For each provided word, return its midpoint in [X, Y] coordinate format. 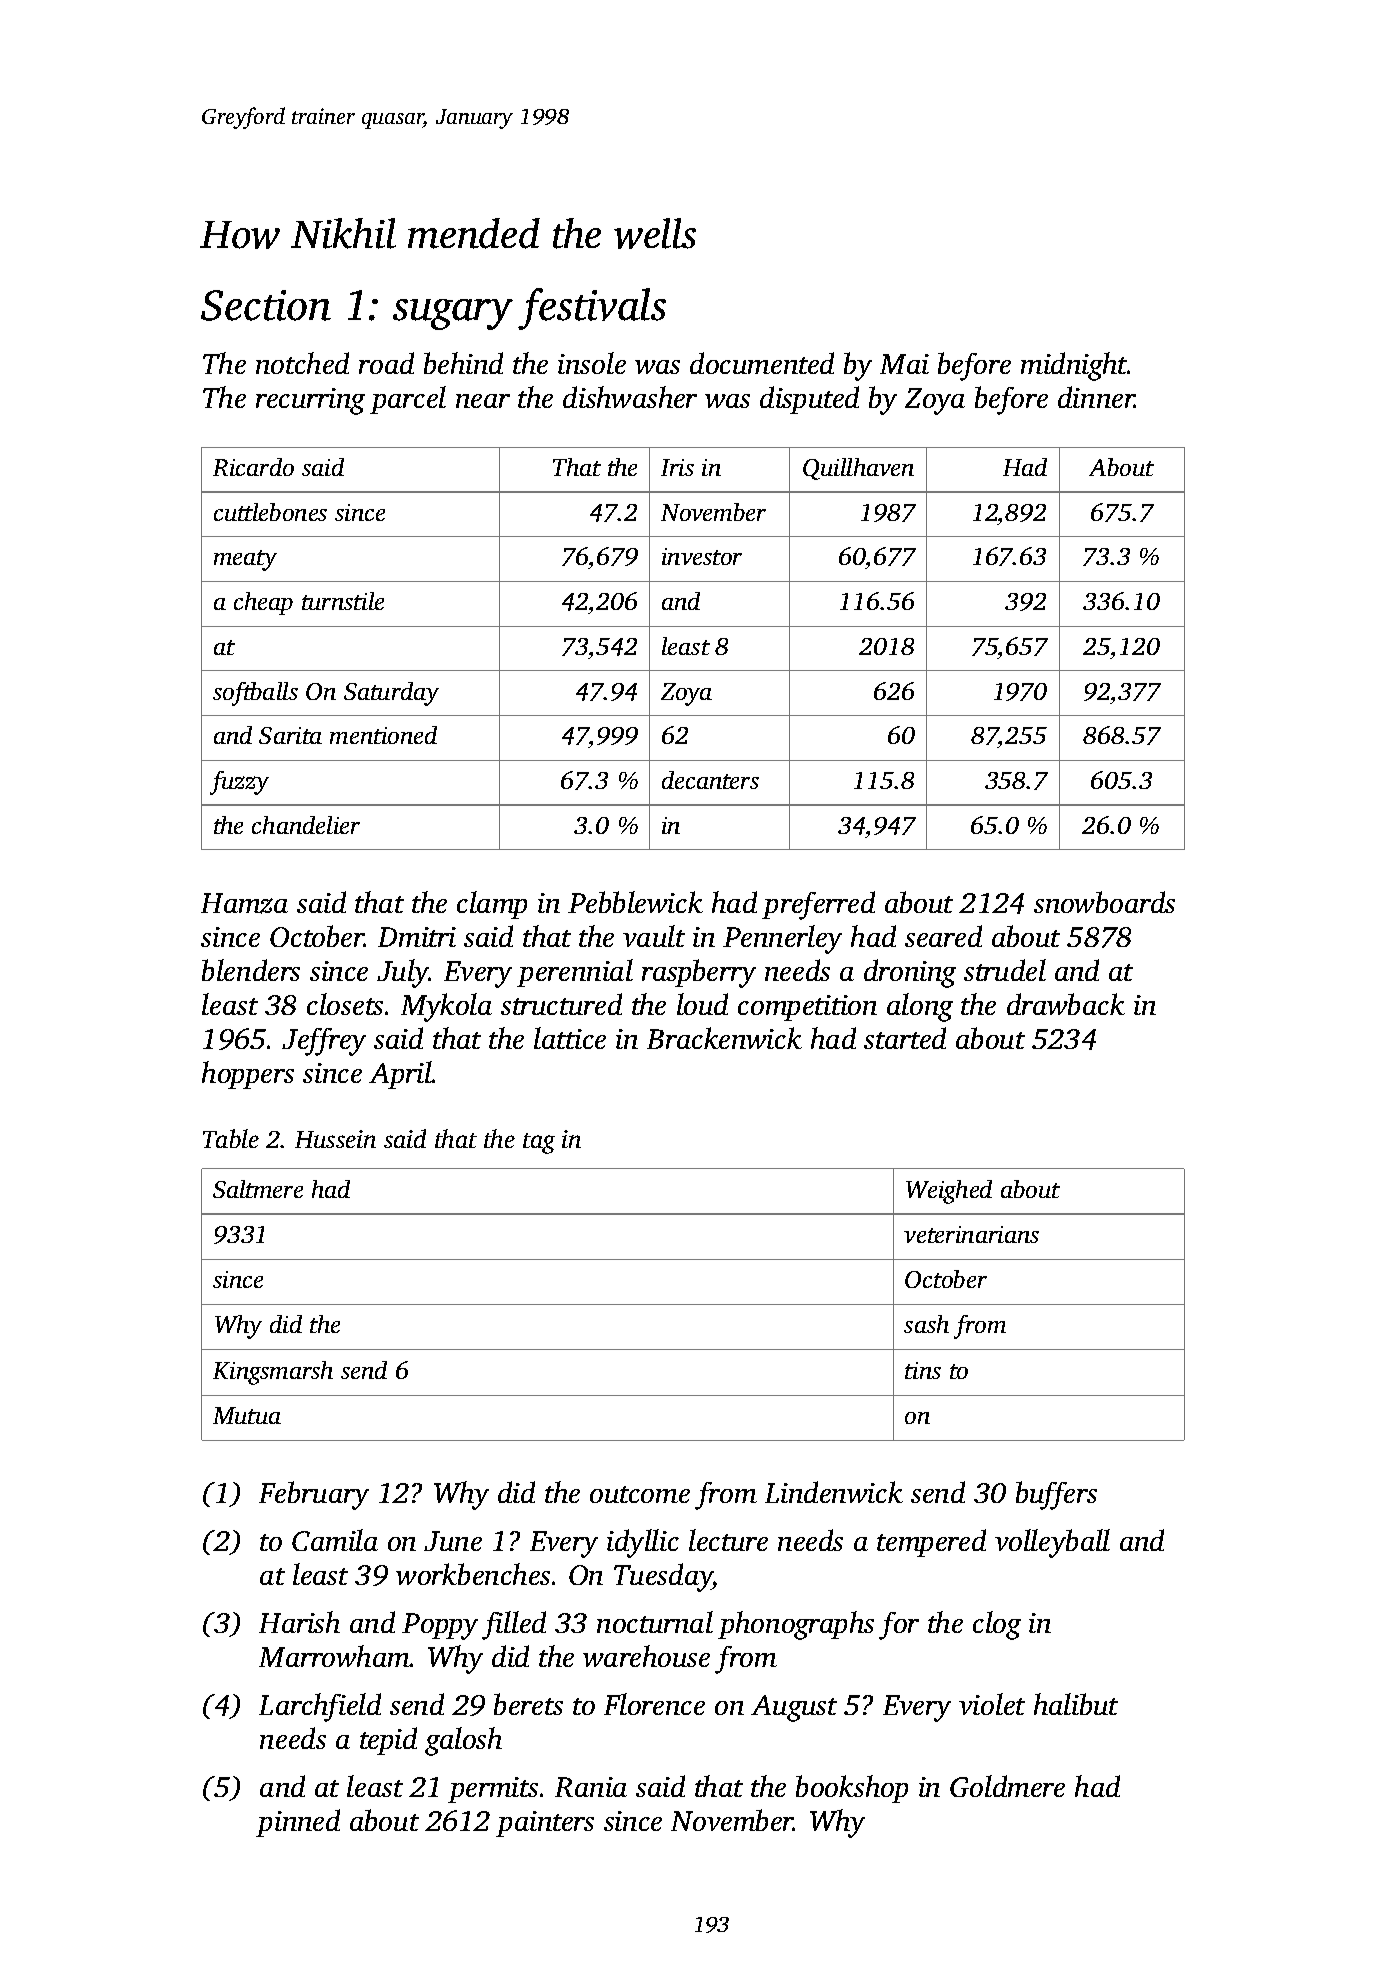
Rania [591, 1787]
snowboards [1104, 902]
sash [926, 1324]
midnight [1074, 366]
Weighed [949, 1192]
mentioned [383, 735]
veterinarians [971, 1234]
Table [231, 1138]
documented [762, 363]
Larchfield [320, 1707]
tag [539, 1143]
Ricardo [253, 467]
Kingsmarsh [273, 1373]
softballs [255, 694]
